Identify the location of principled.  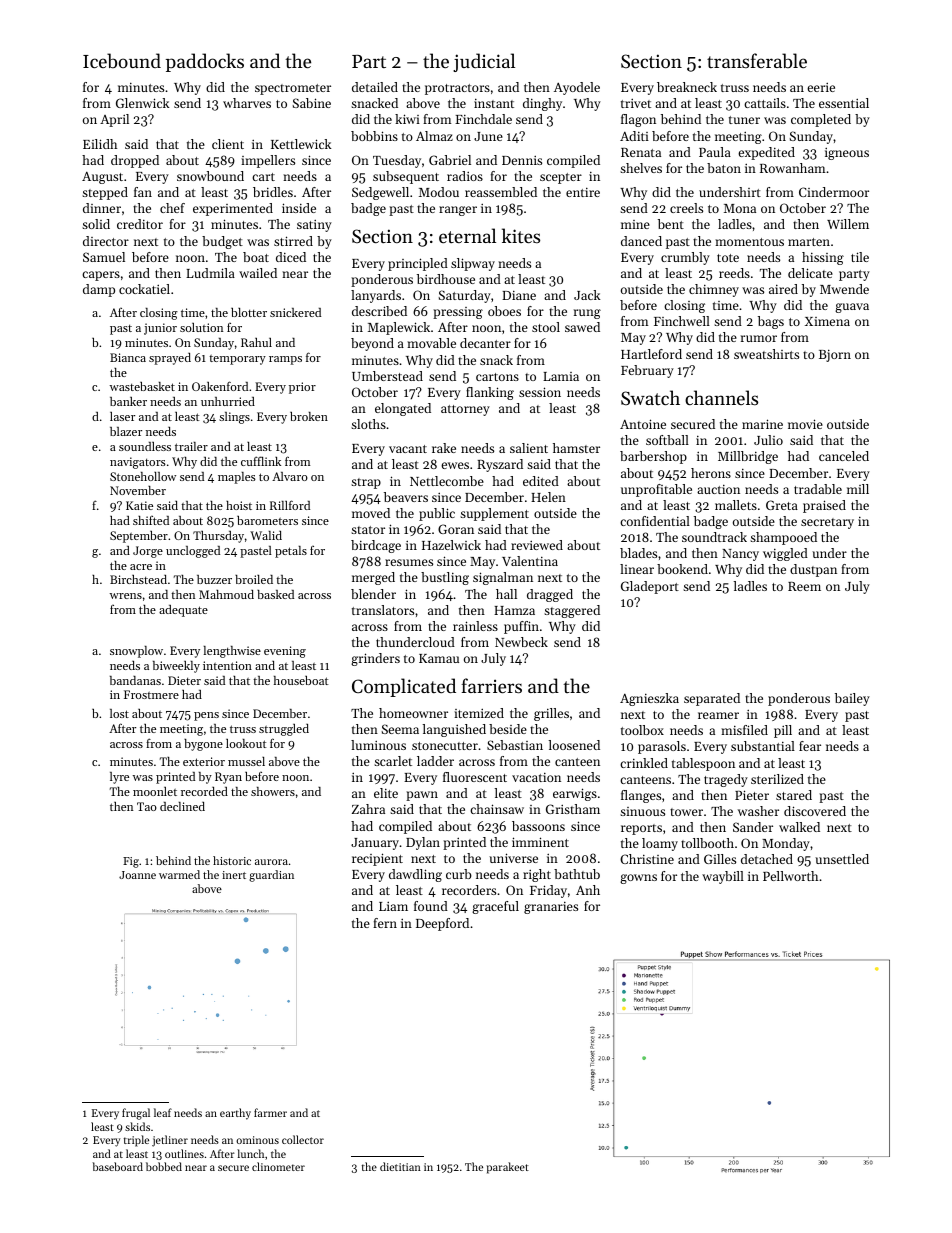
(418, 264).
